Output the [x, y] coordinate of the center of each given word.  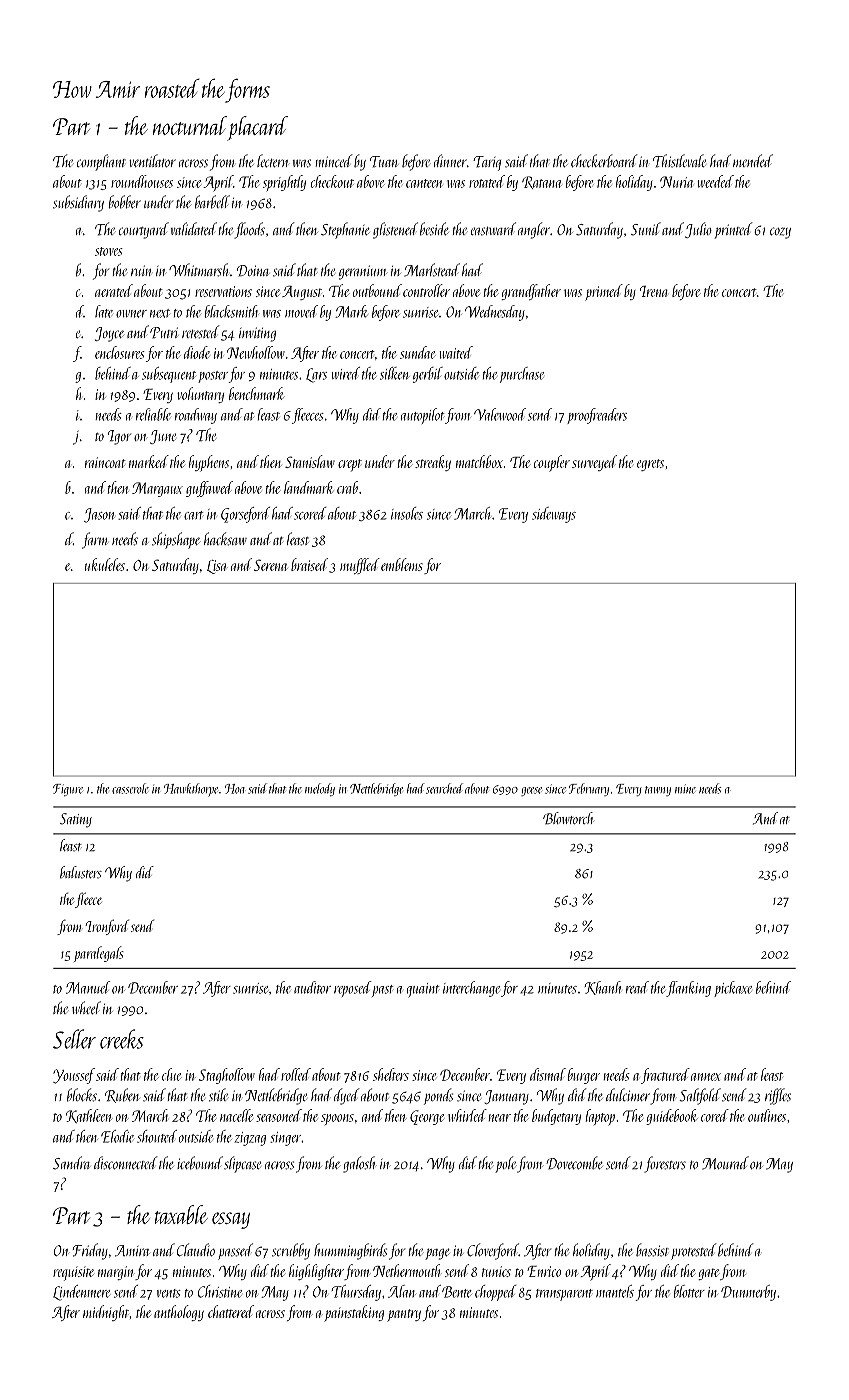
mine [685, 789]
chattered [231, 1311]
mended [753, 161]
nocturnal [190, 125]
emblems [402, 564]
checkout [332, 181]
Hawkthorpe [191, 790]
